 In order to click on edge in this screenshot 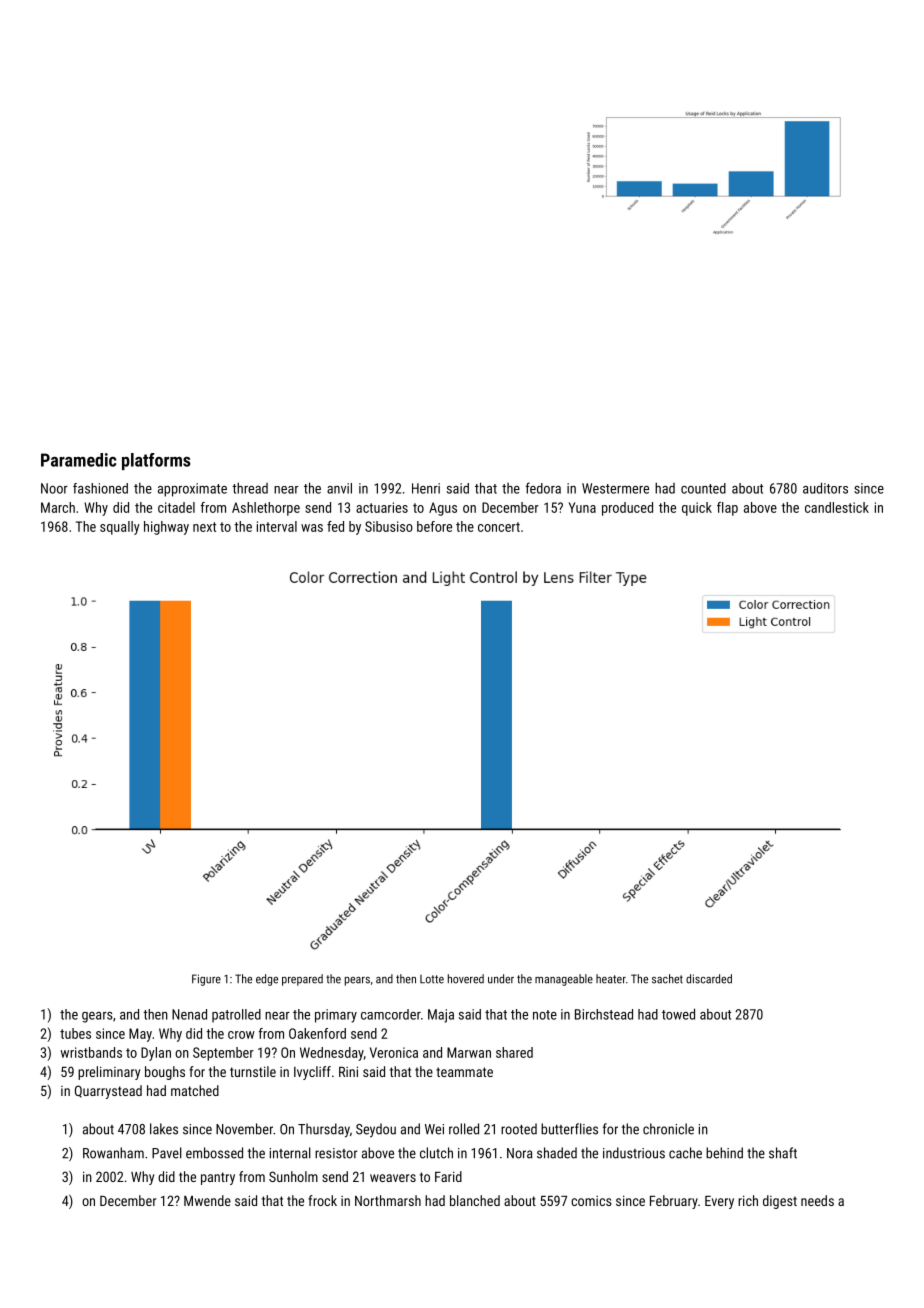, I will do `click(267, 980)`.
